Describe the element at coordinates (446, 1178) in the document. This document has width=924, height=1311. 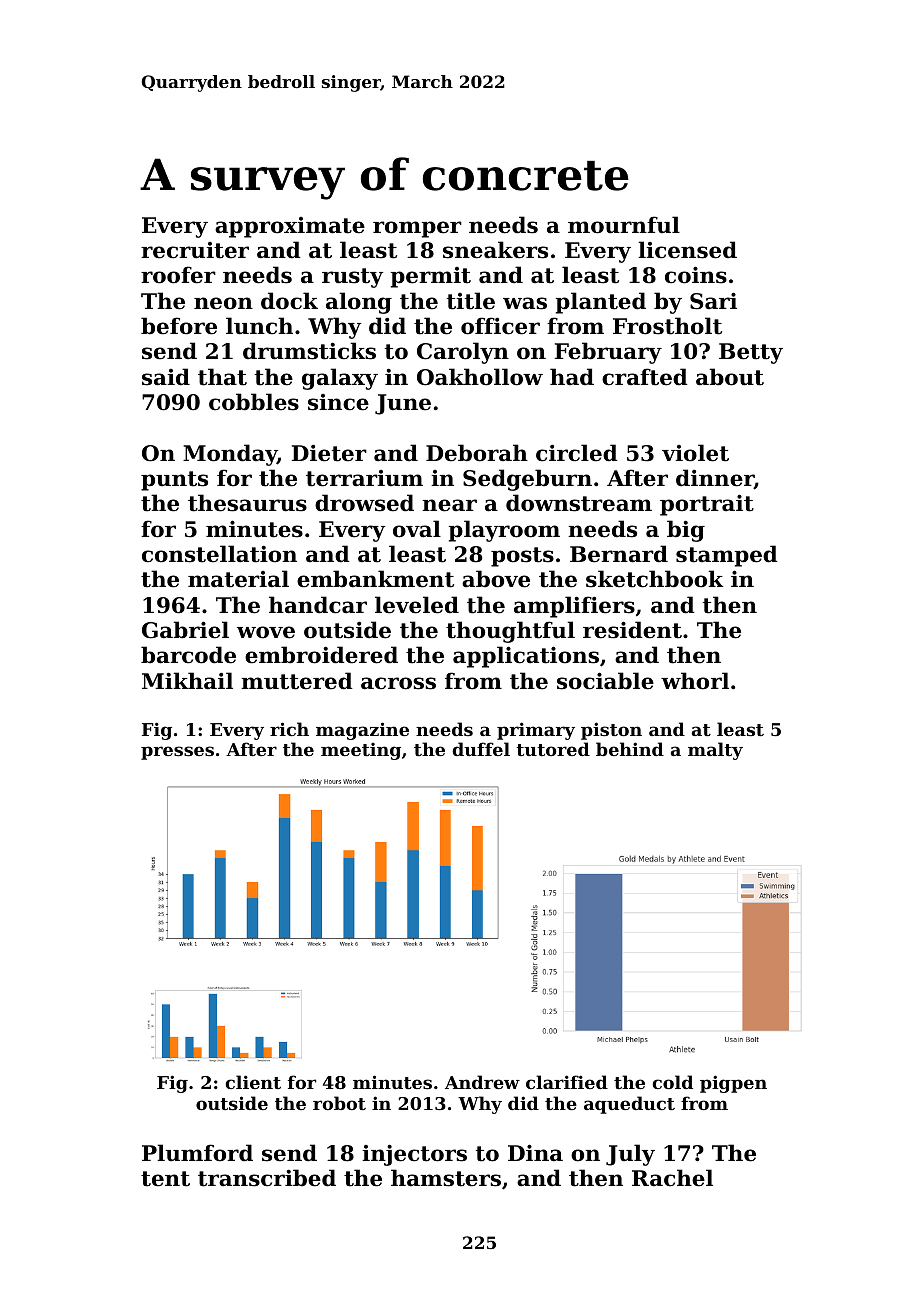
I see `hamsters` at that location.
